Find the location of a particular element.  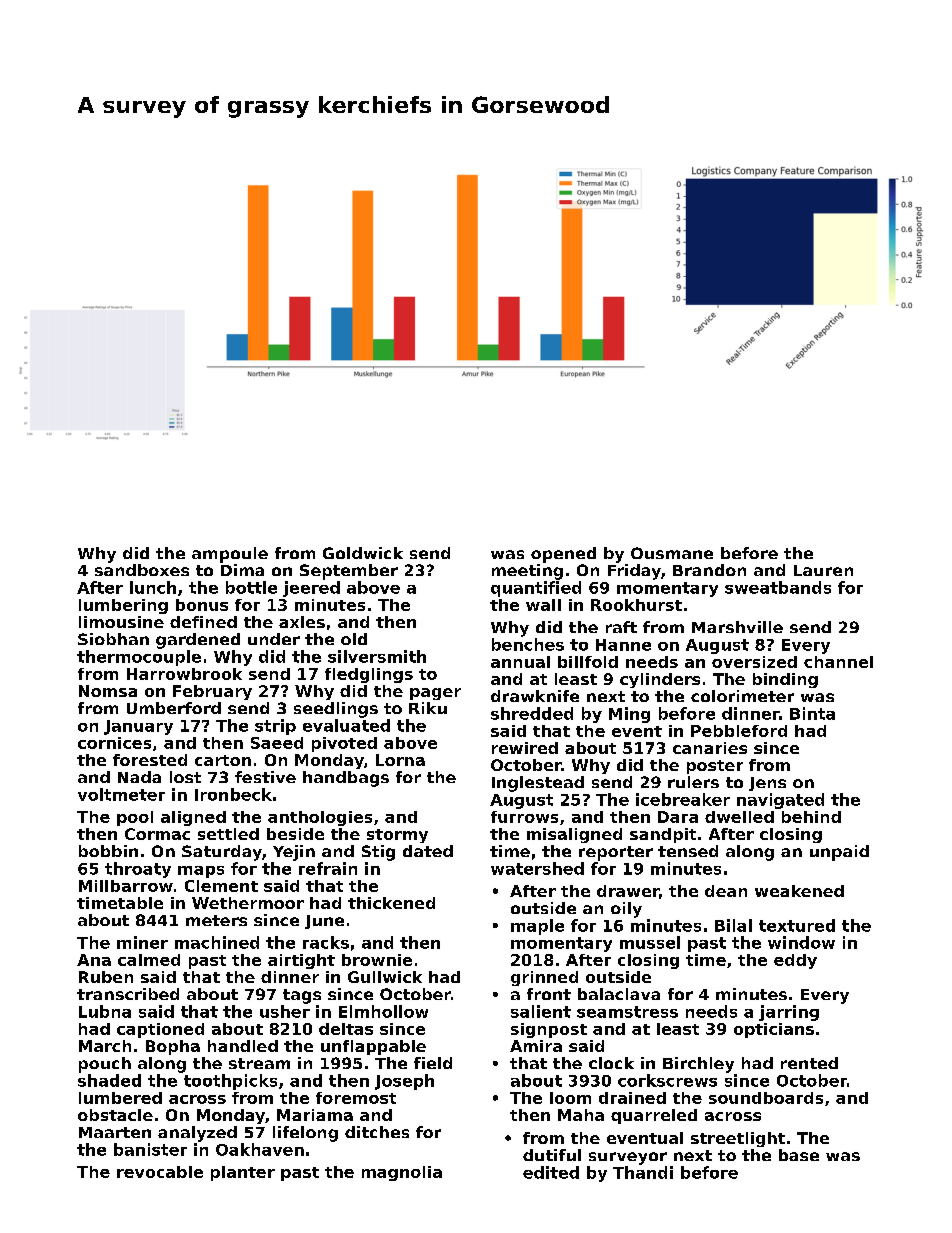

Lorna is located at coordinates (400, 760).
